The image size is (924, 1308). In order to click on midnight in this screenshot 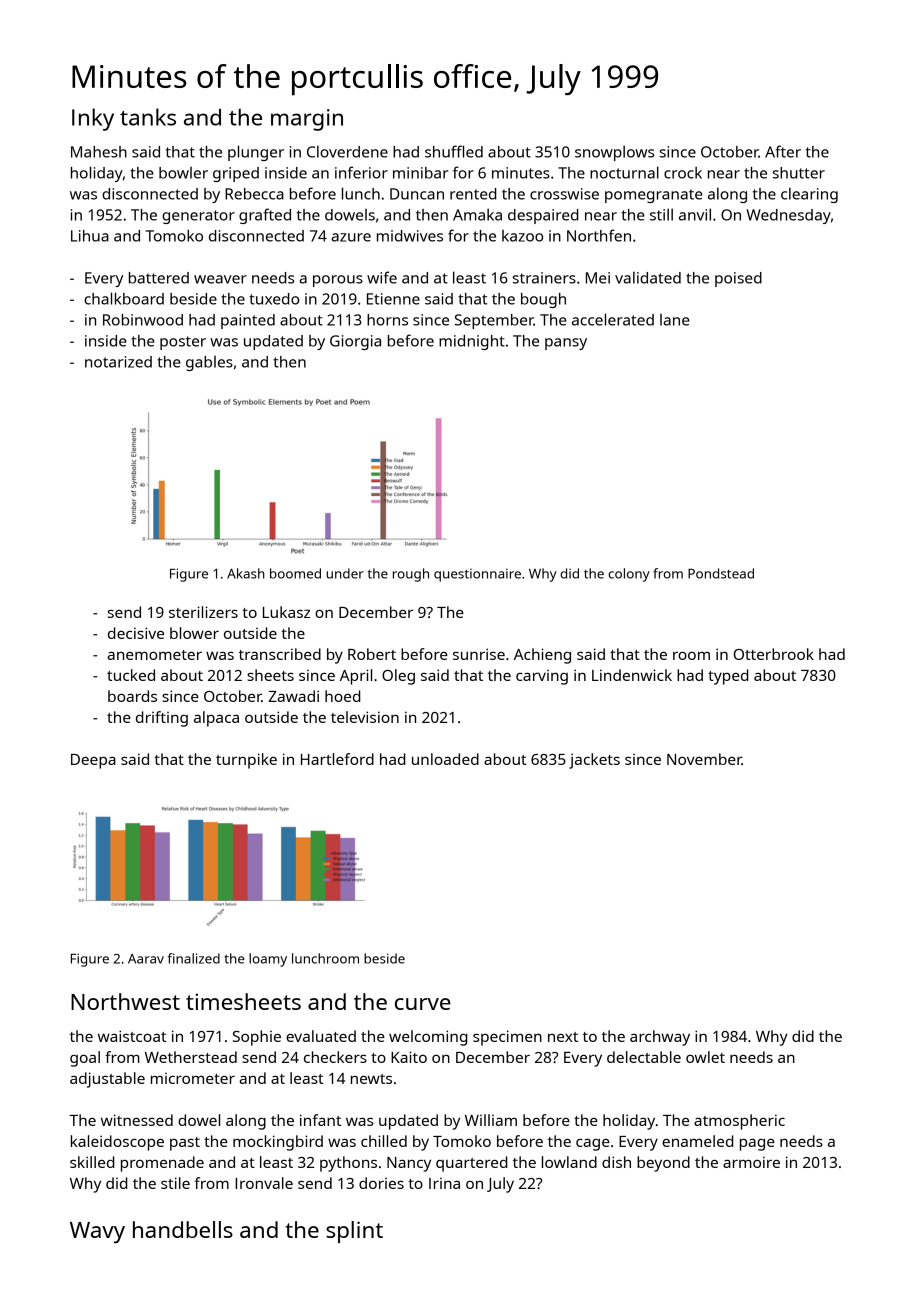, I will do `click(472, 342)`.
